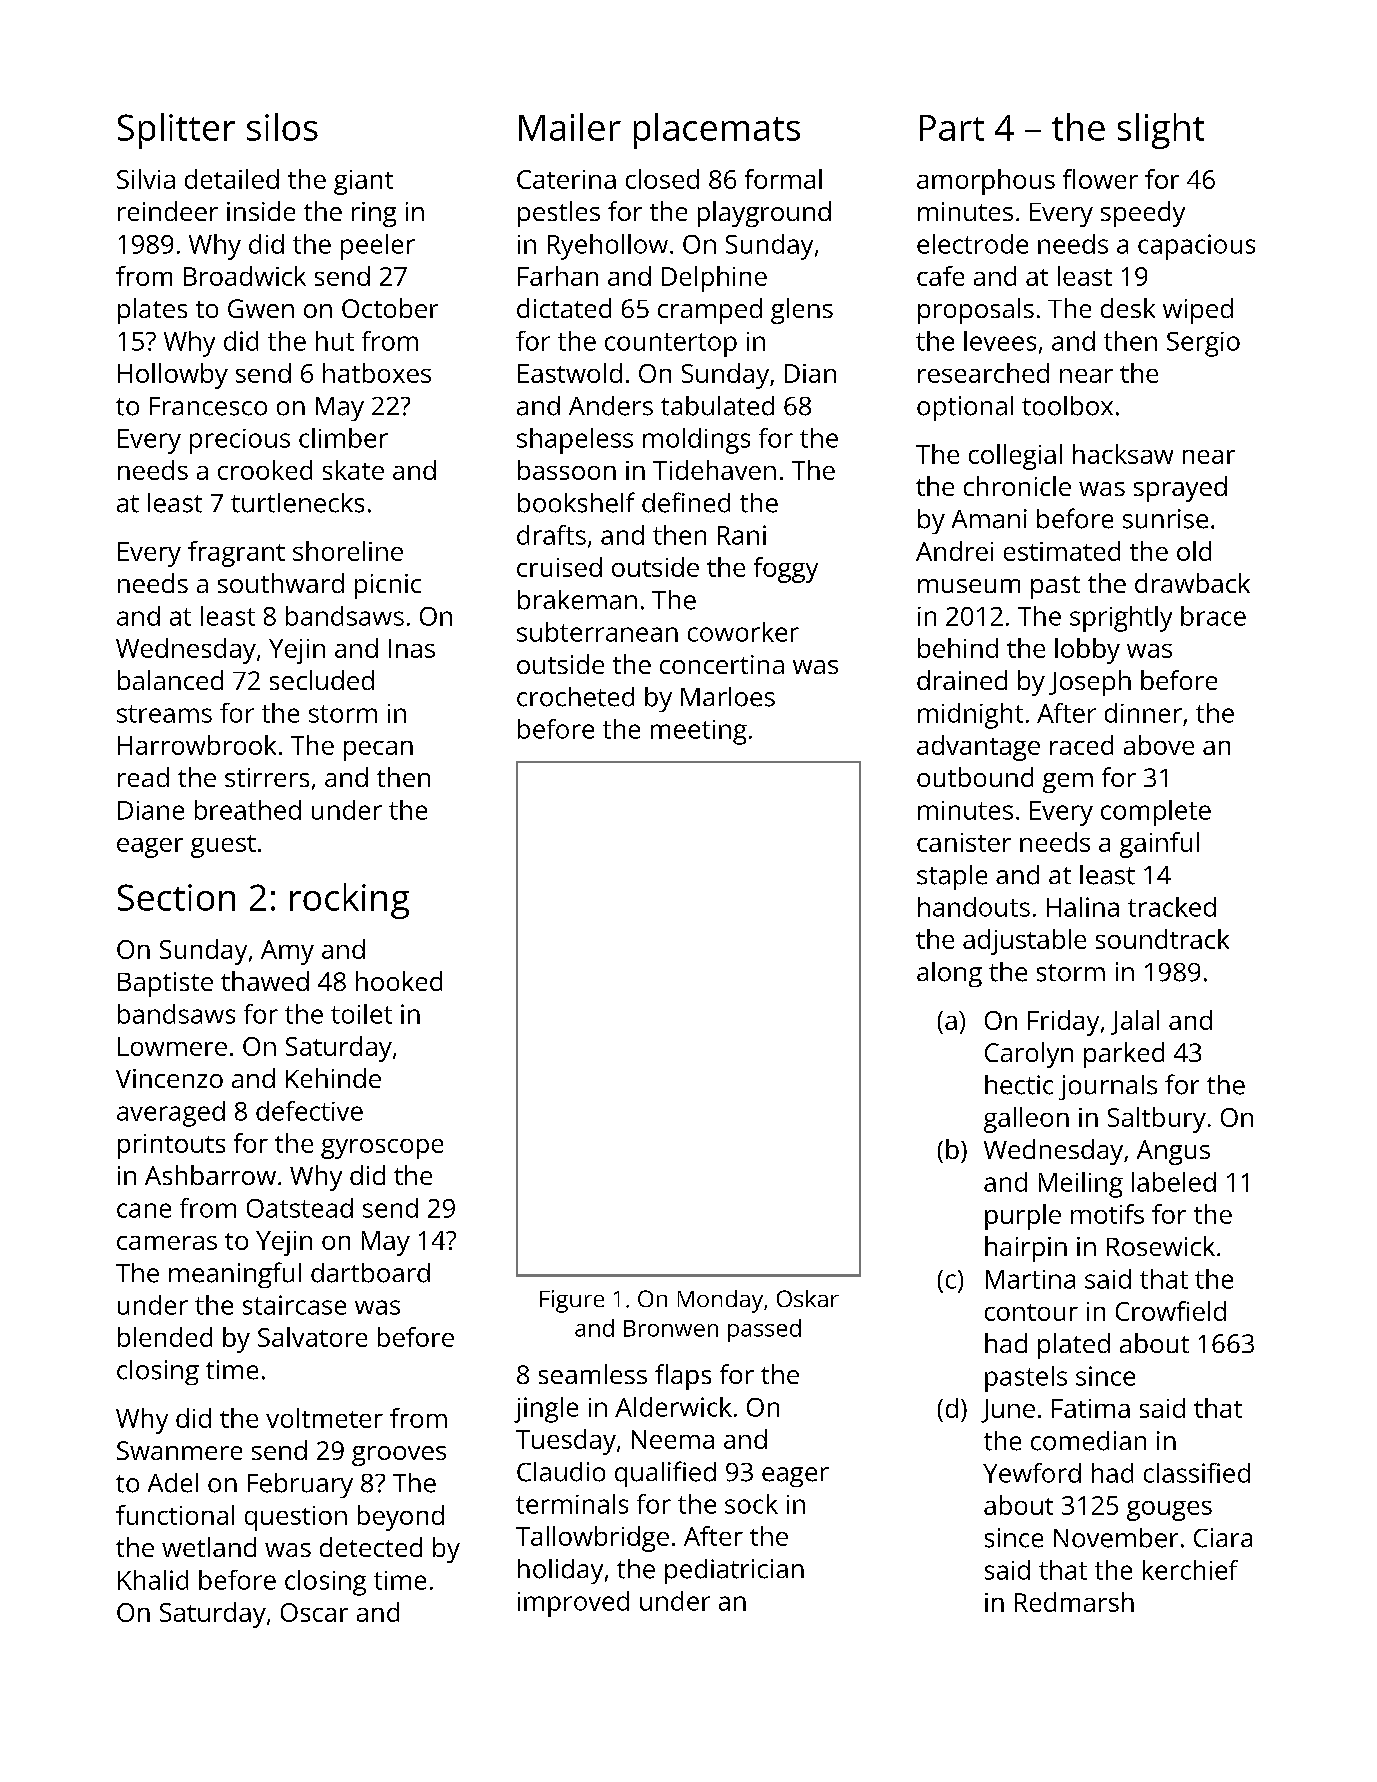 This screenshot has width=1377, height=1782. What do you see at coordinates (282, 127) in the screenshot?
I see `silos` at bounding box center [282, 127].
